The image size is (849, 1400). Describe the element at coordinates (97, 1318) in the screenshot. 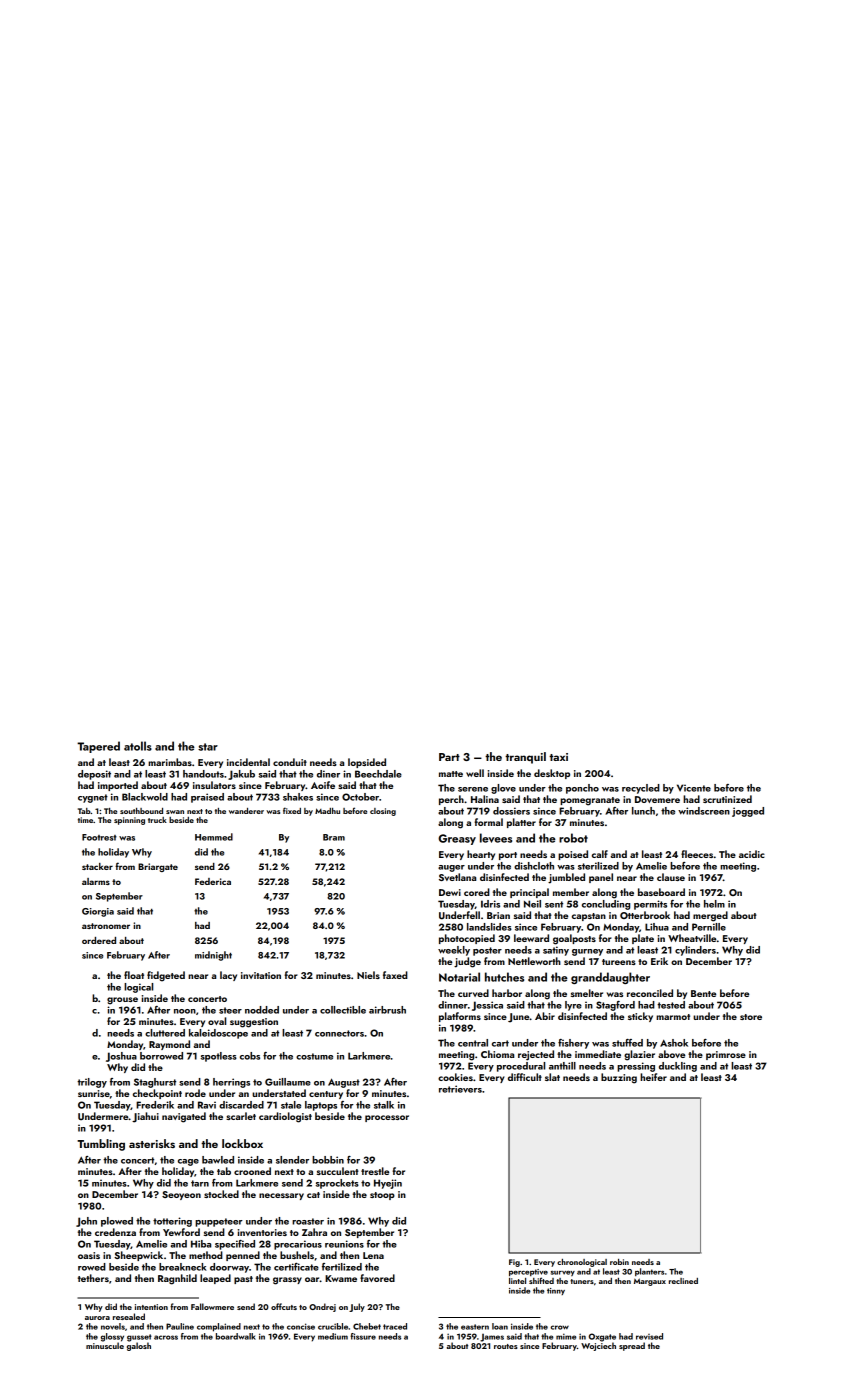

I see `aurora` at that location.
